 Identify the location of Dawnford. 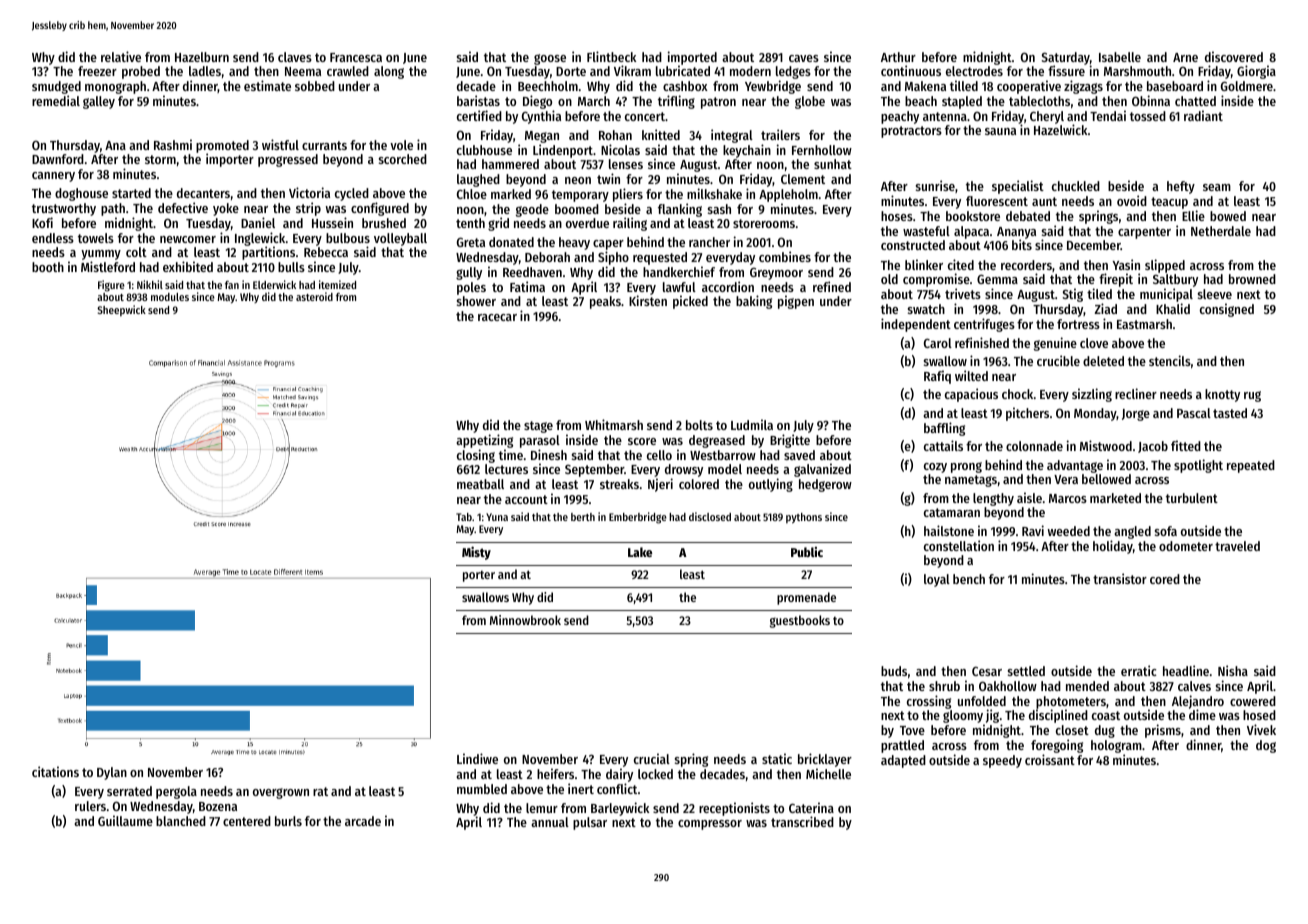
(58, 159).
